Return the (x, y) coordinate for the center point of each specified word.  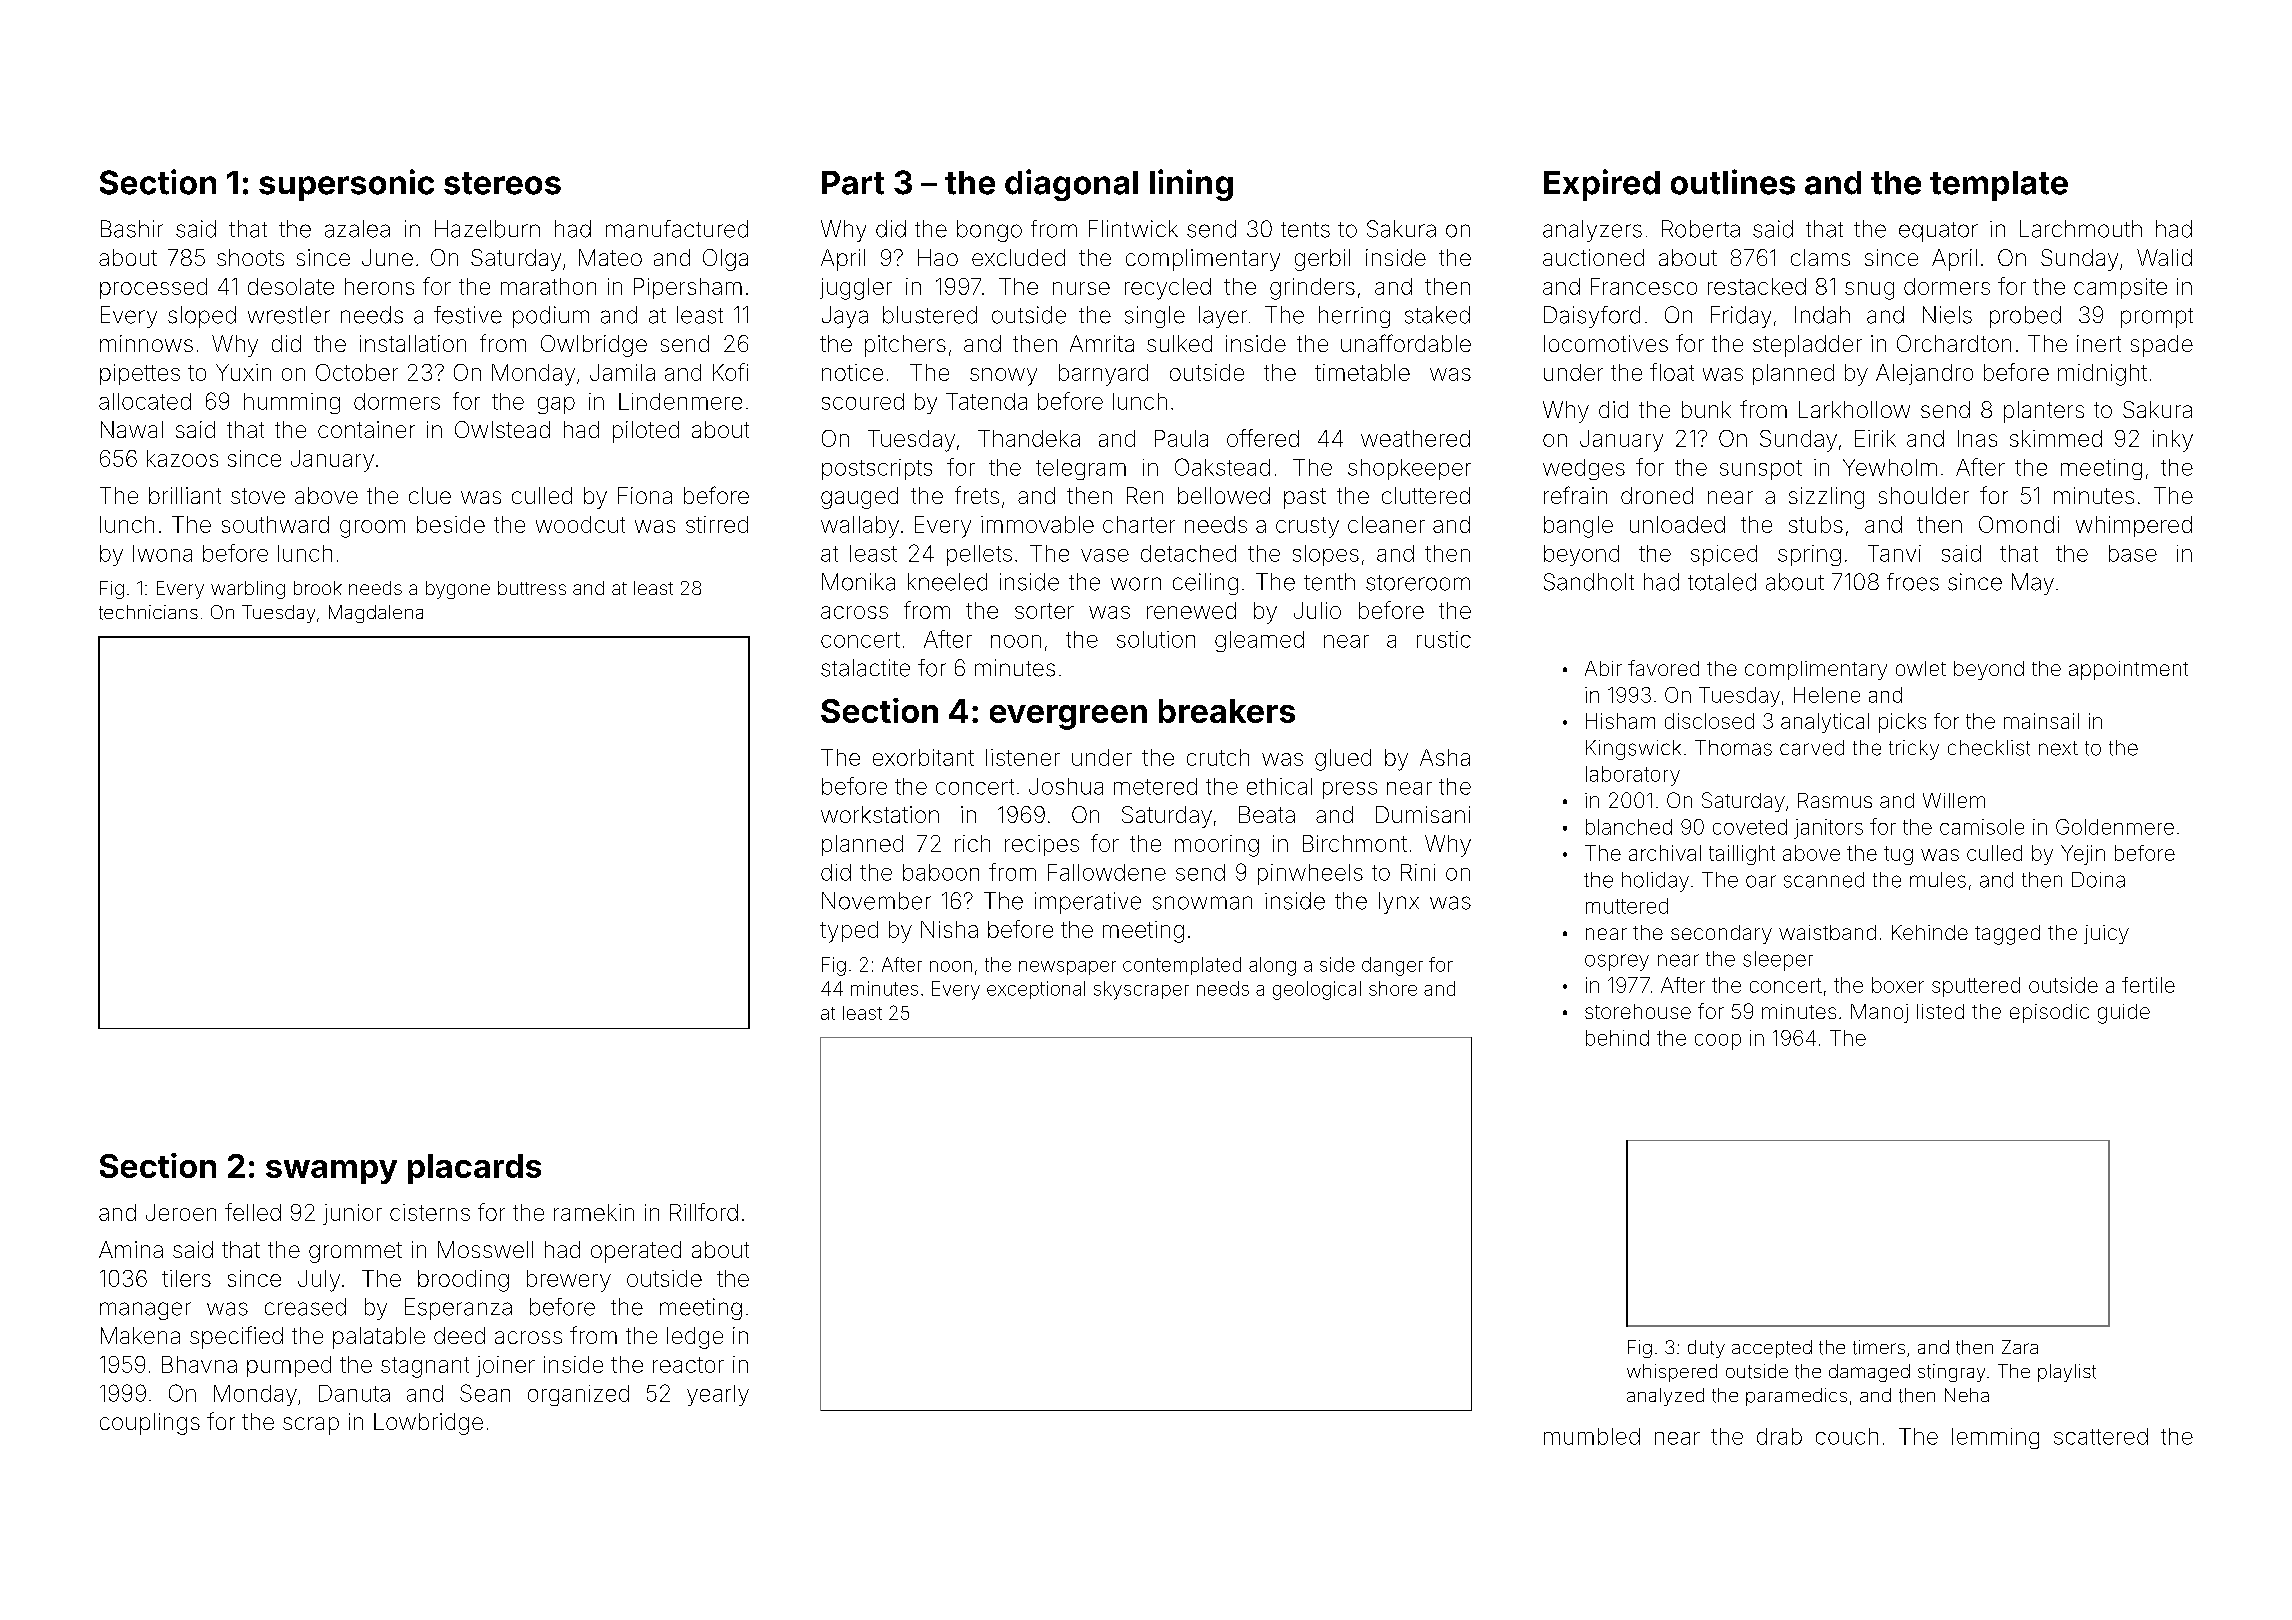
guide (2124, 1014)
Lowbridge (428, 1424)
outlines (1733, 182)
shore (1393, 988)
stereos (502, 183)
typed (849, 932)
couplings (150, 1424)
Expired (1602, 185)
